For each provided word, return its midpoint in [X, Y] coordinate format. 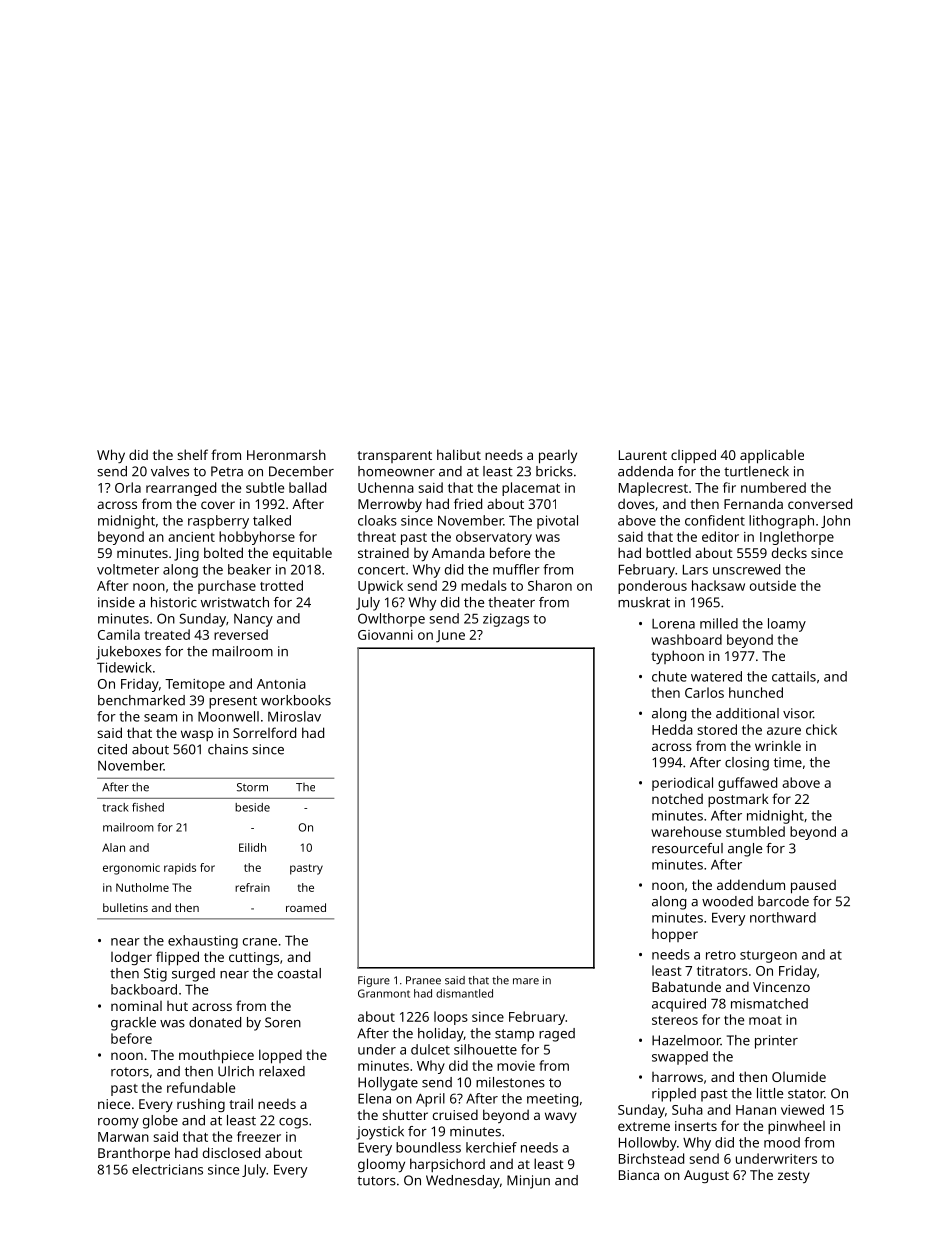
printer [776, 1042]
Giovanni [385, 635]
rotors [130, 1072]
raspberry [218, 522]
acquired [679, 1005]
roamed [306, 907]
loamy [787, 625]
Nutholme [142, 887]
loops [451, 1018]
